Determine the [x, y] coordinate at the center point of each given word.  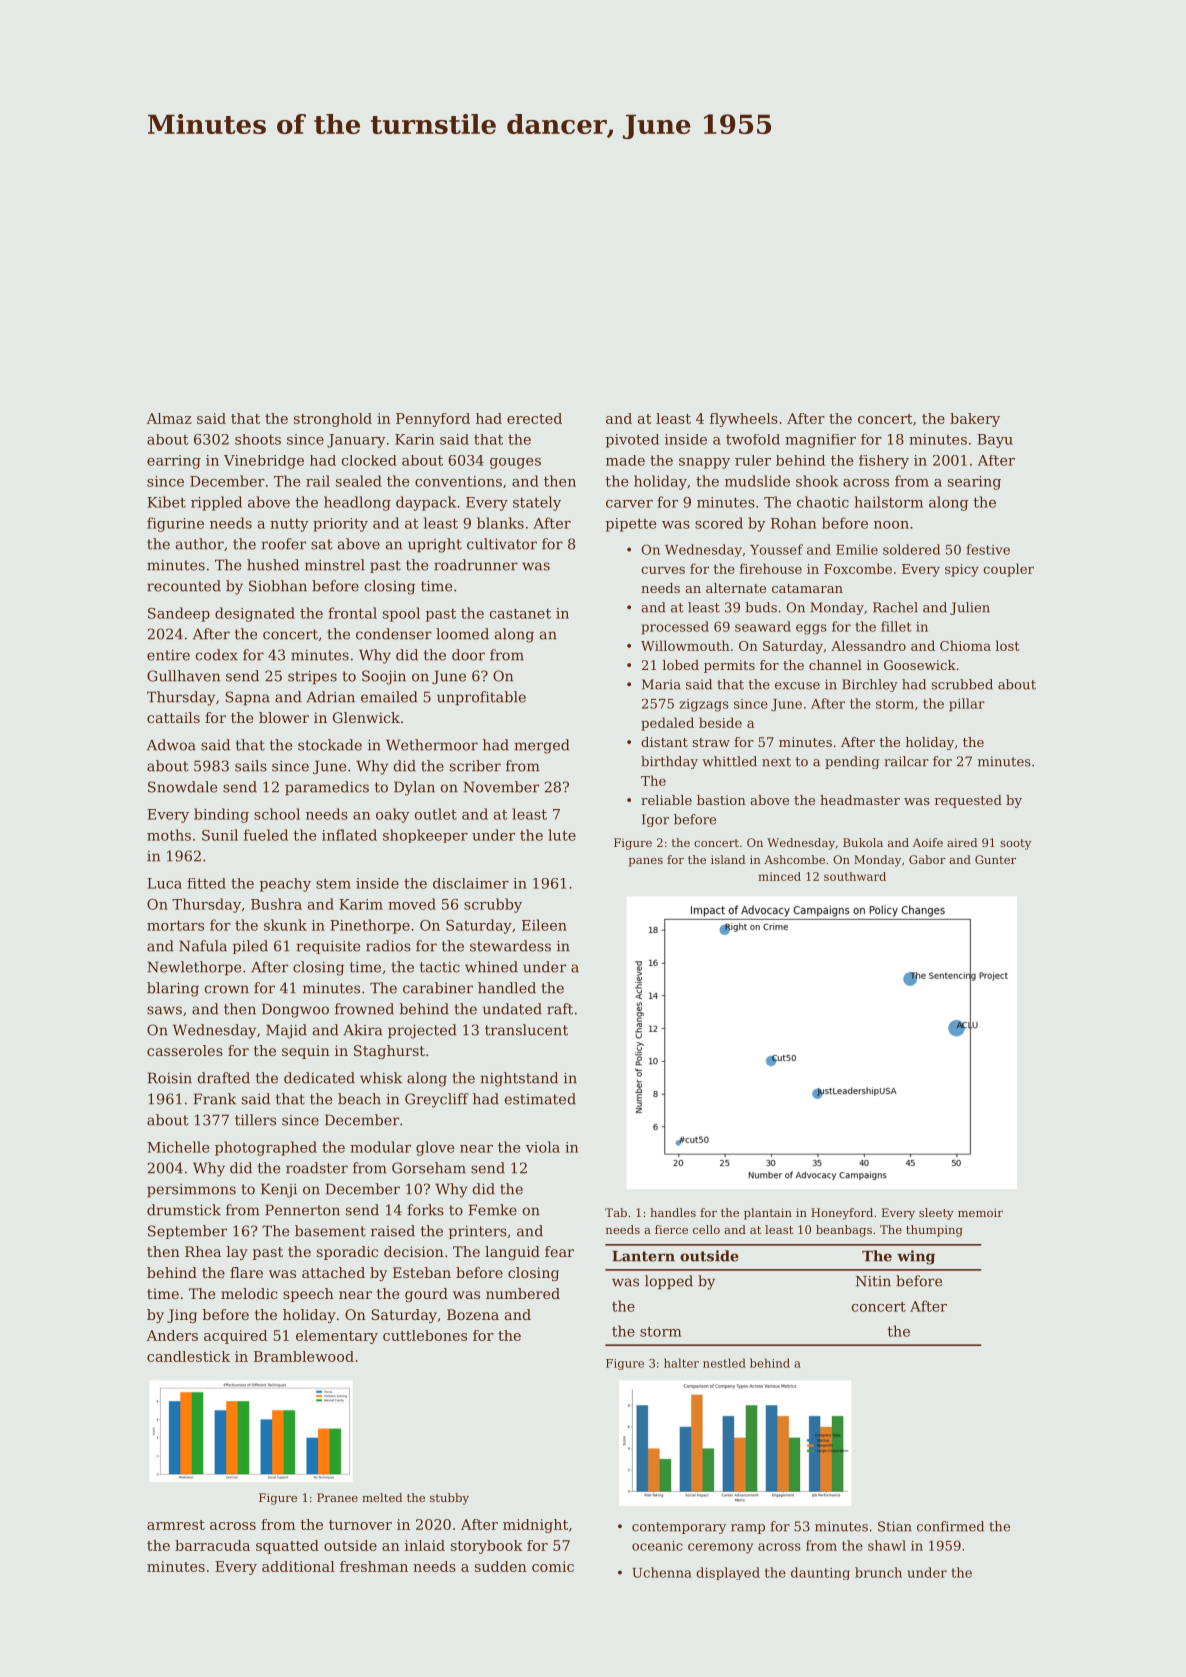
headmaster [860, 800]
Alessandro [868, 645]
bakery [975, 420]
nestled [724, 1363]
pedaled [667, 724]
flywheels [744, 420]
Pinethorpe [370, 926]
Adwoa [171, 745]
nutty [289, 525]
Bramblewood [304, 1356]
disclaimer [471, 883]
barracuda [212, 1545]
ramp [748, 1529]
